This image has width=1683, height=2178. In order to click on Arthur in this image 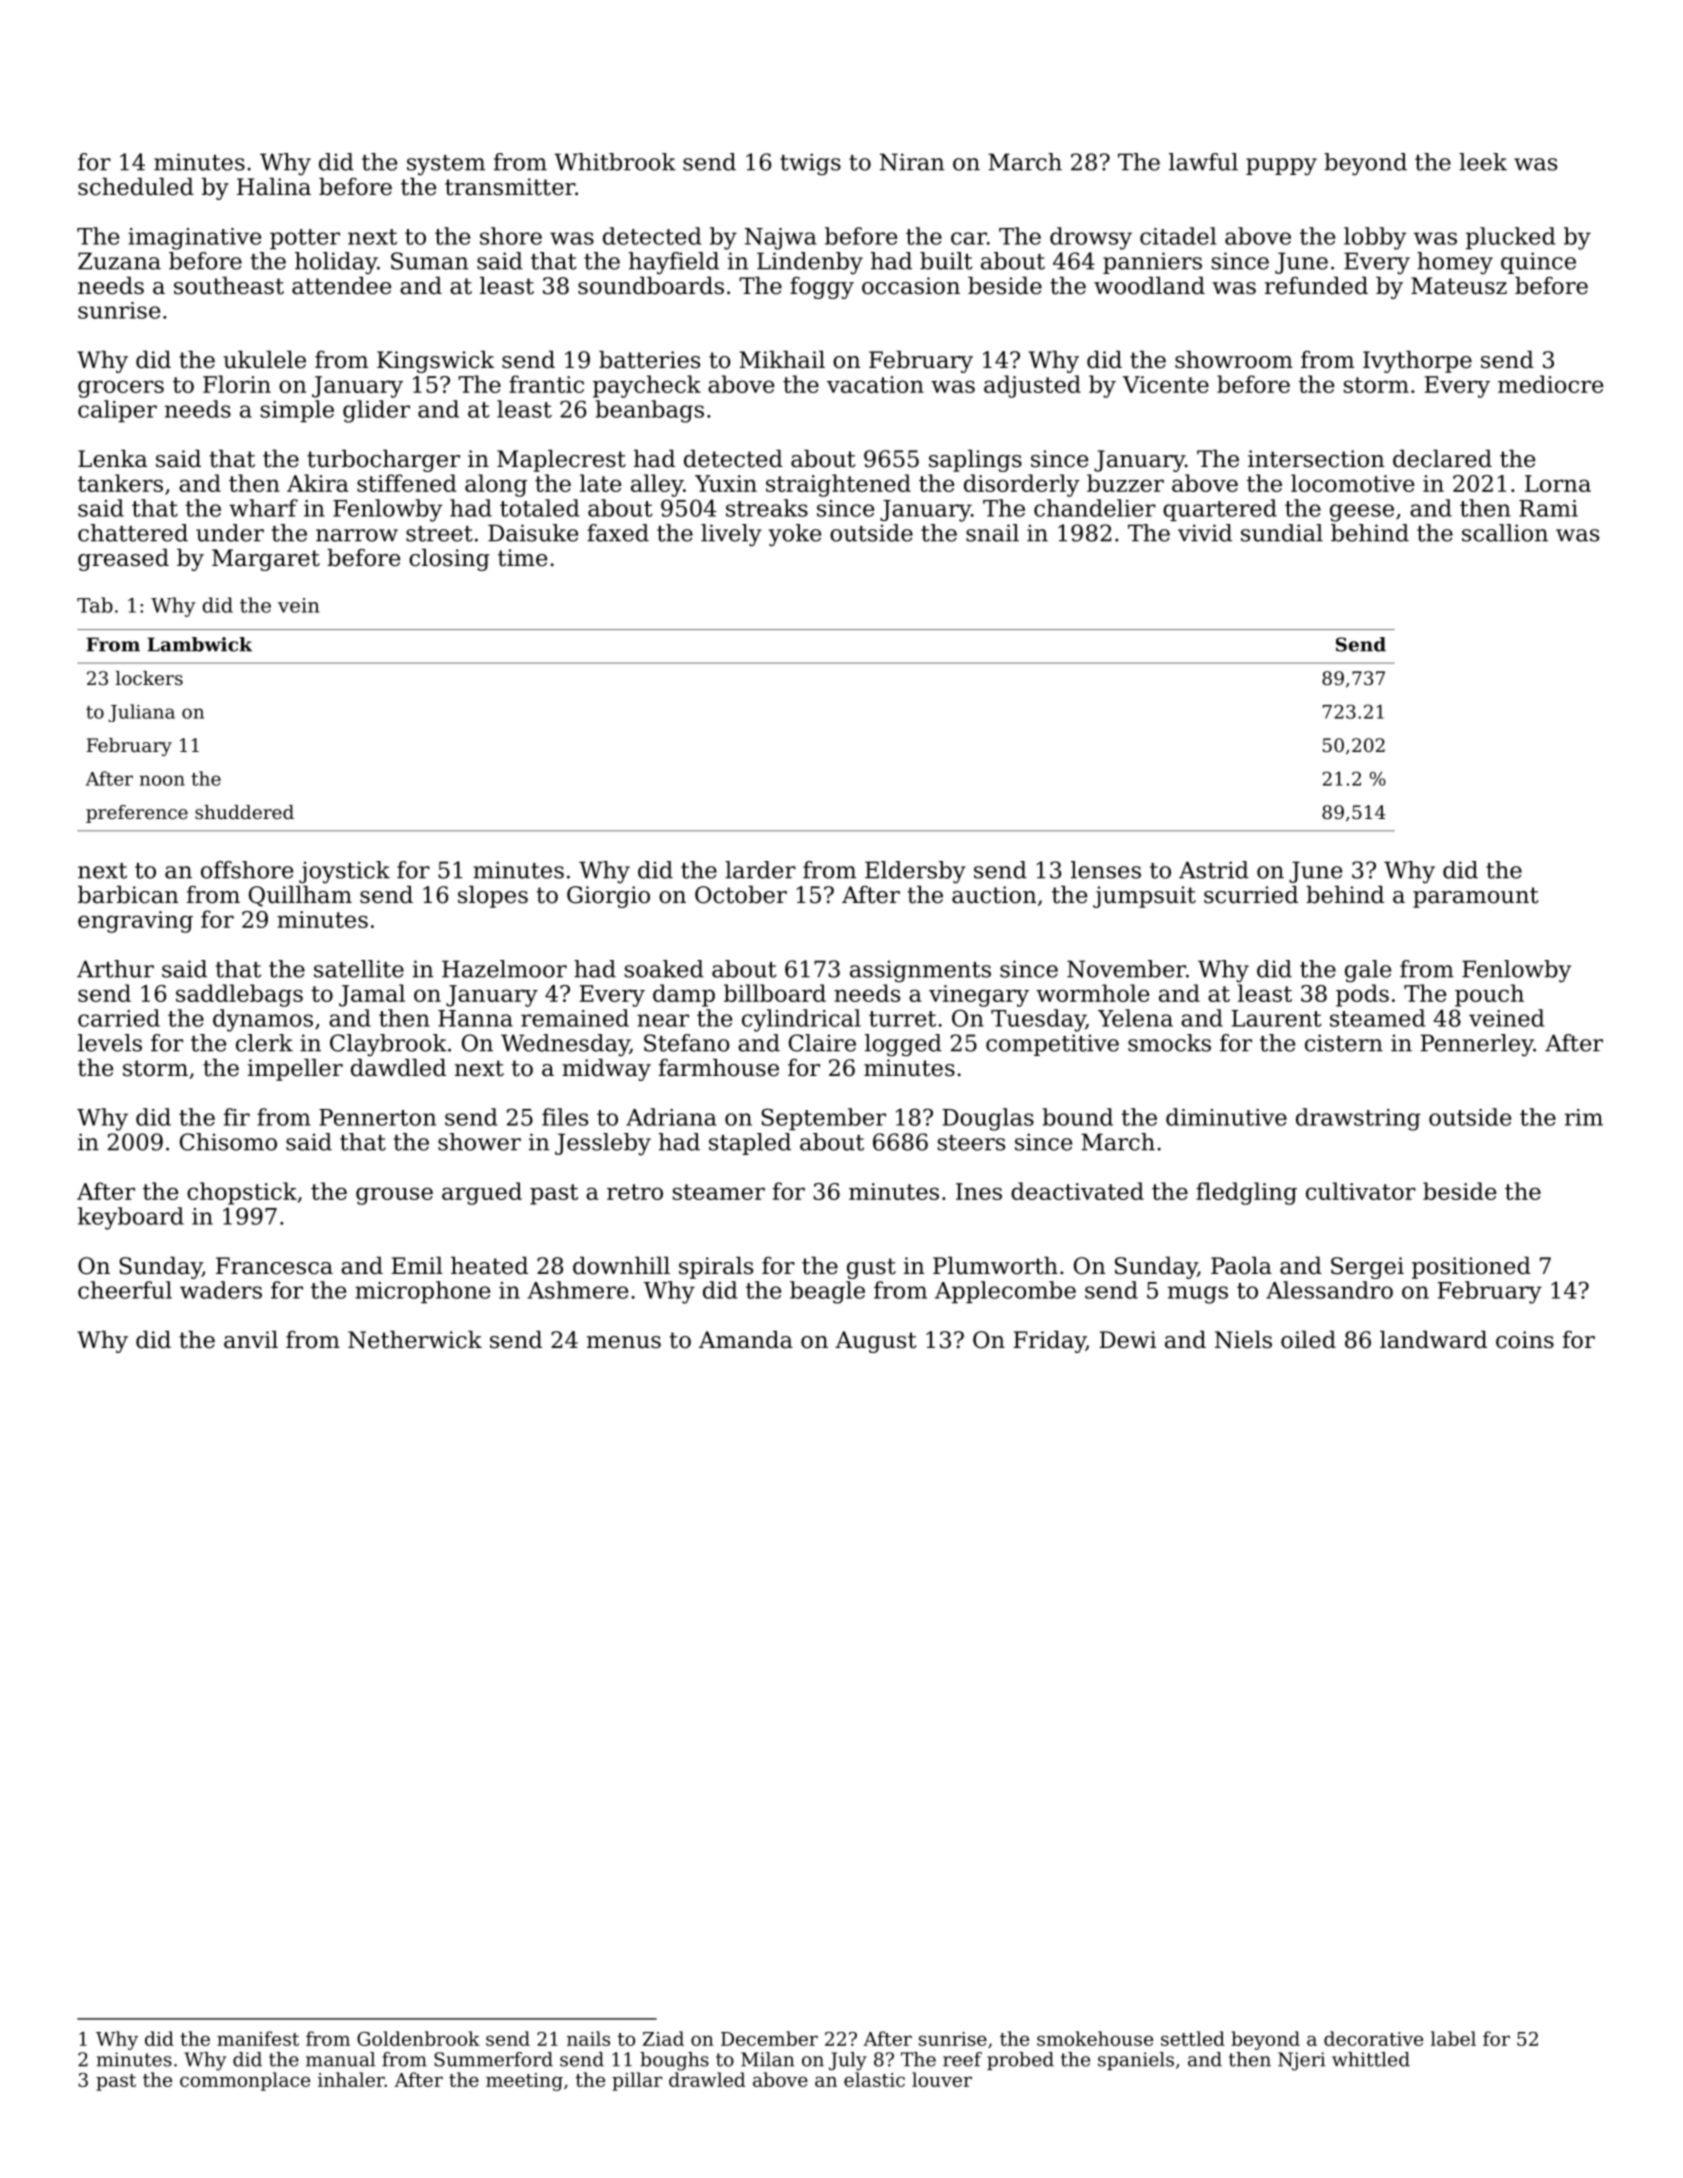, I will do `click(115, 969)`.
